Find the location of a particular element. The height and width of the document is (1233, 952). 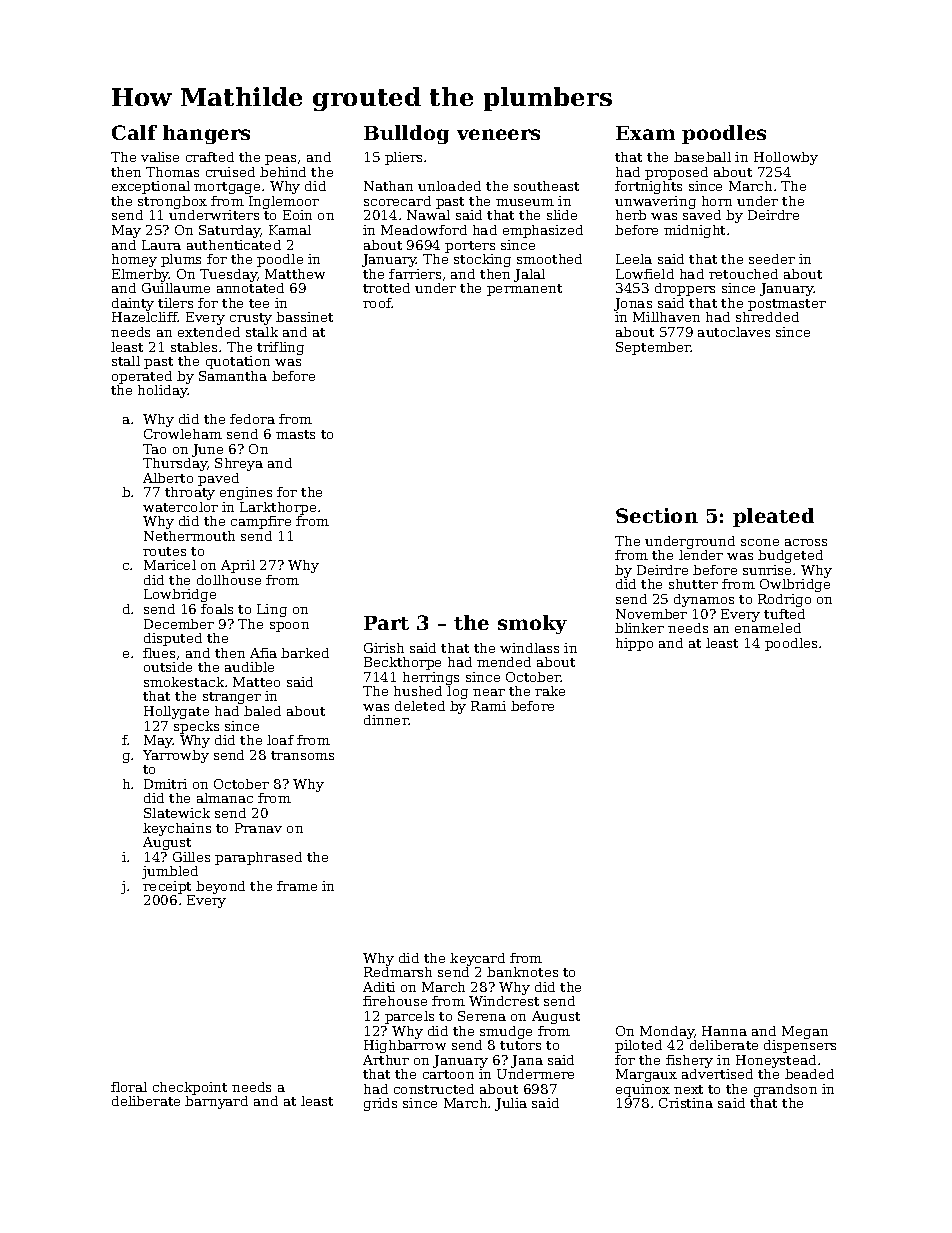

Redmarsh is located at coordinates (398, 972).
